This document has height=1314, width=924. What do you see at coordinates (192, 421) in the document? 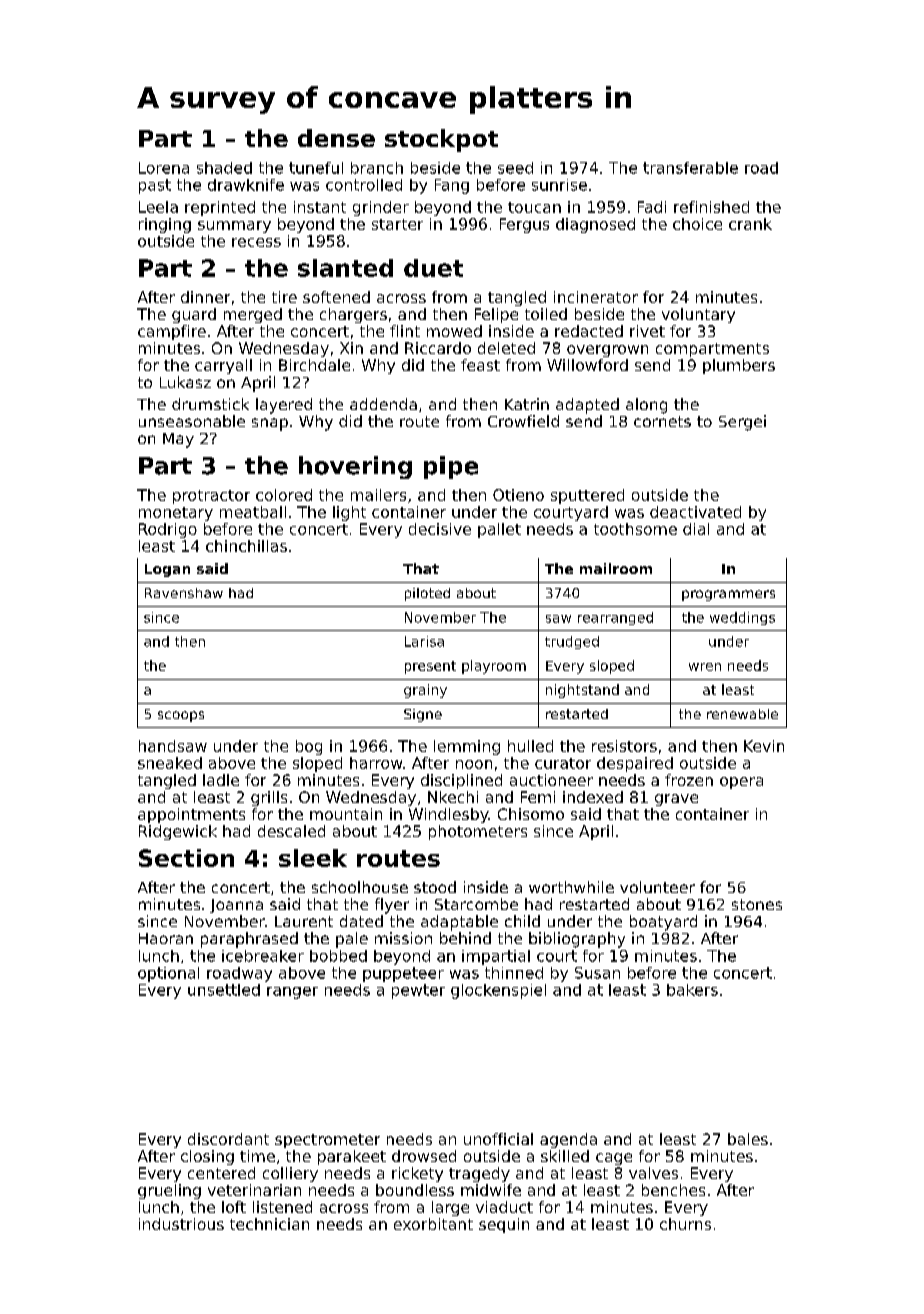
I see `unseasonable` at bounding box center [192, 421].
